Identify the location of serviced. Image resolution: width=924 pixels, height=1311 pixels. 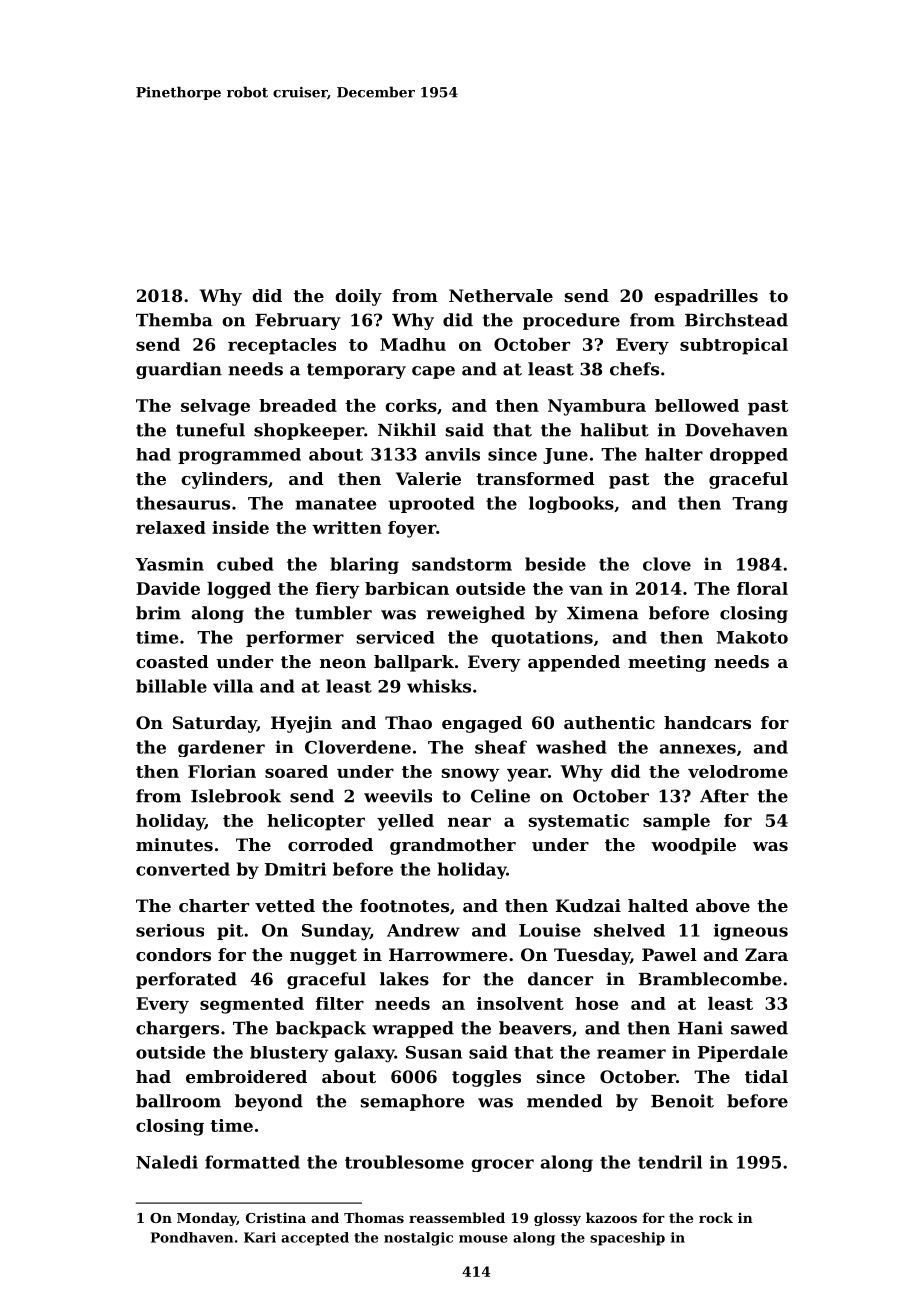
(396, 637).
